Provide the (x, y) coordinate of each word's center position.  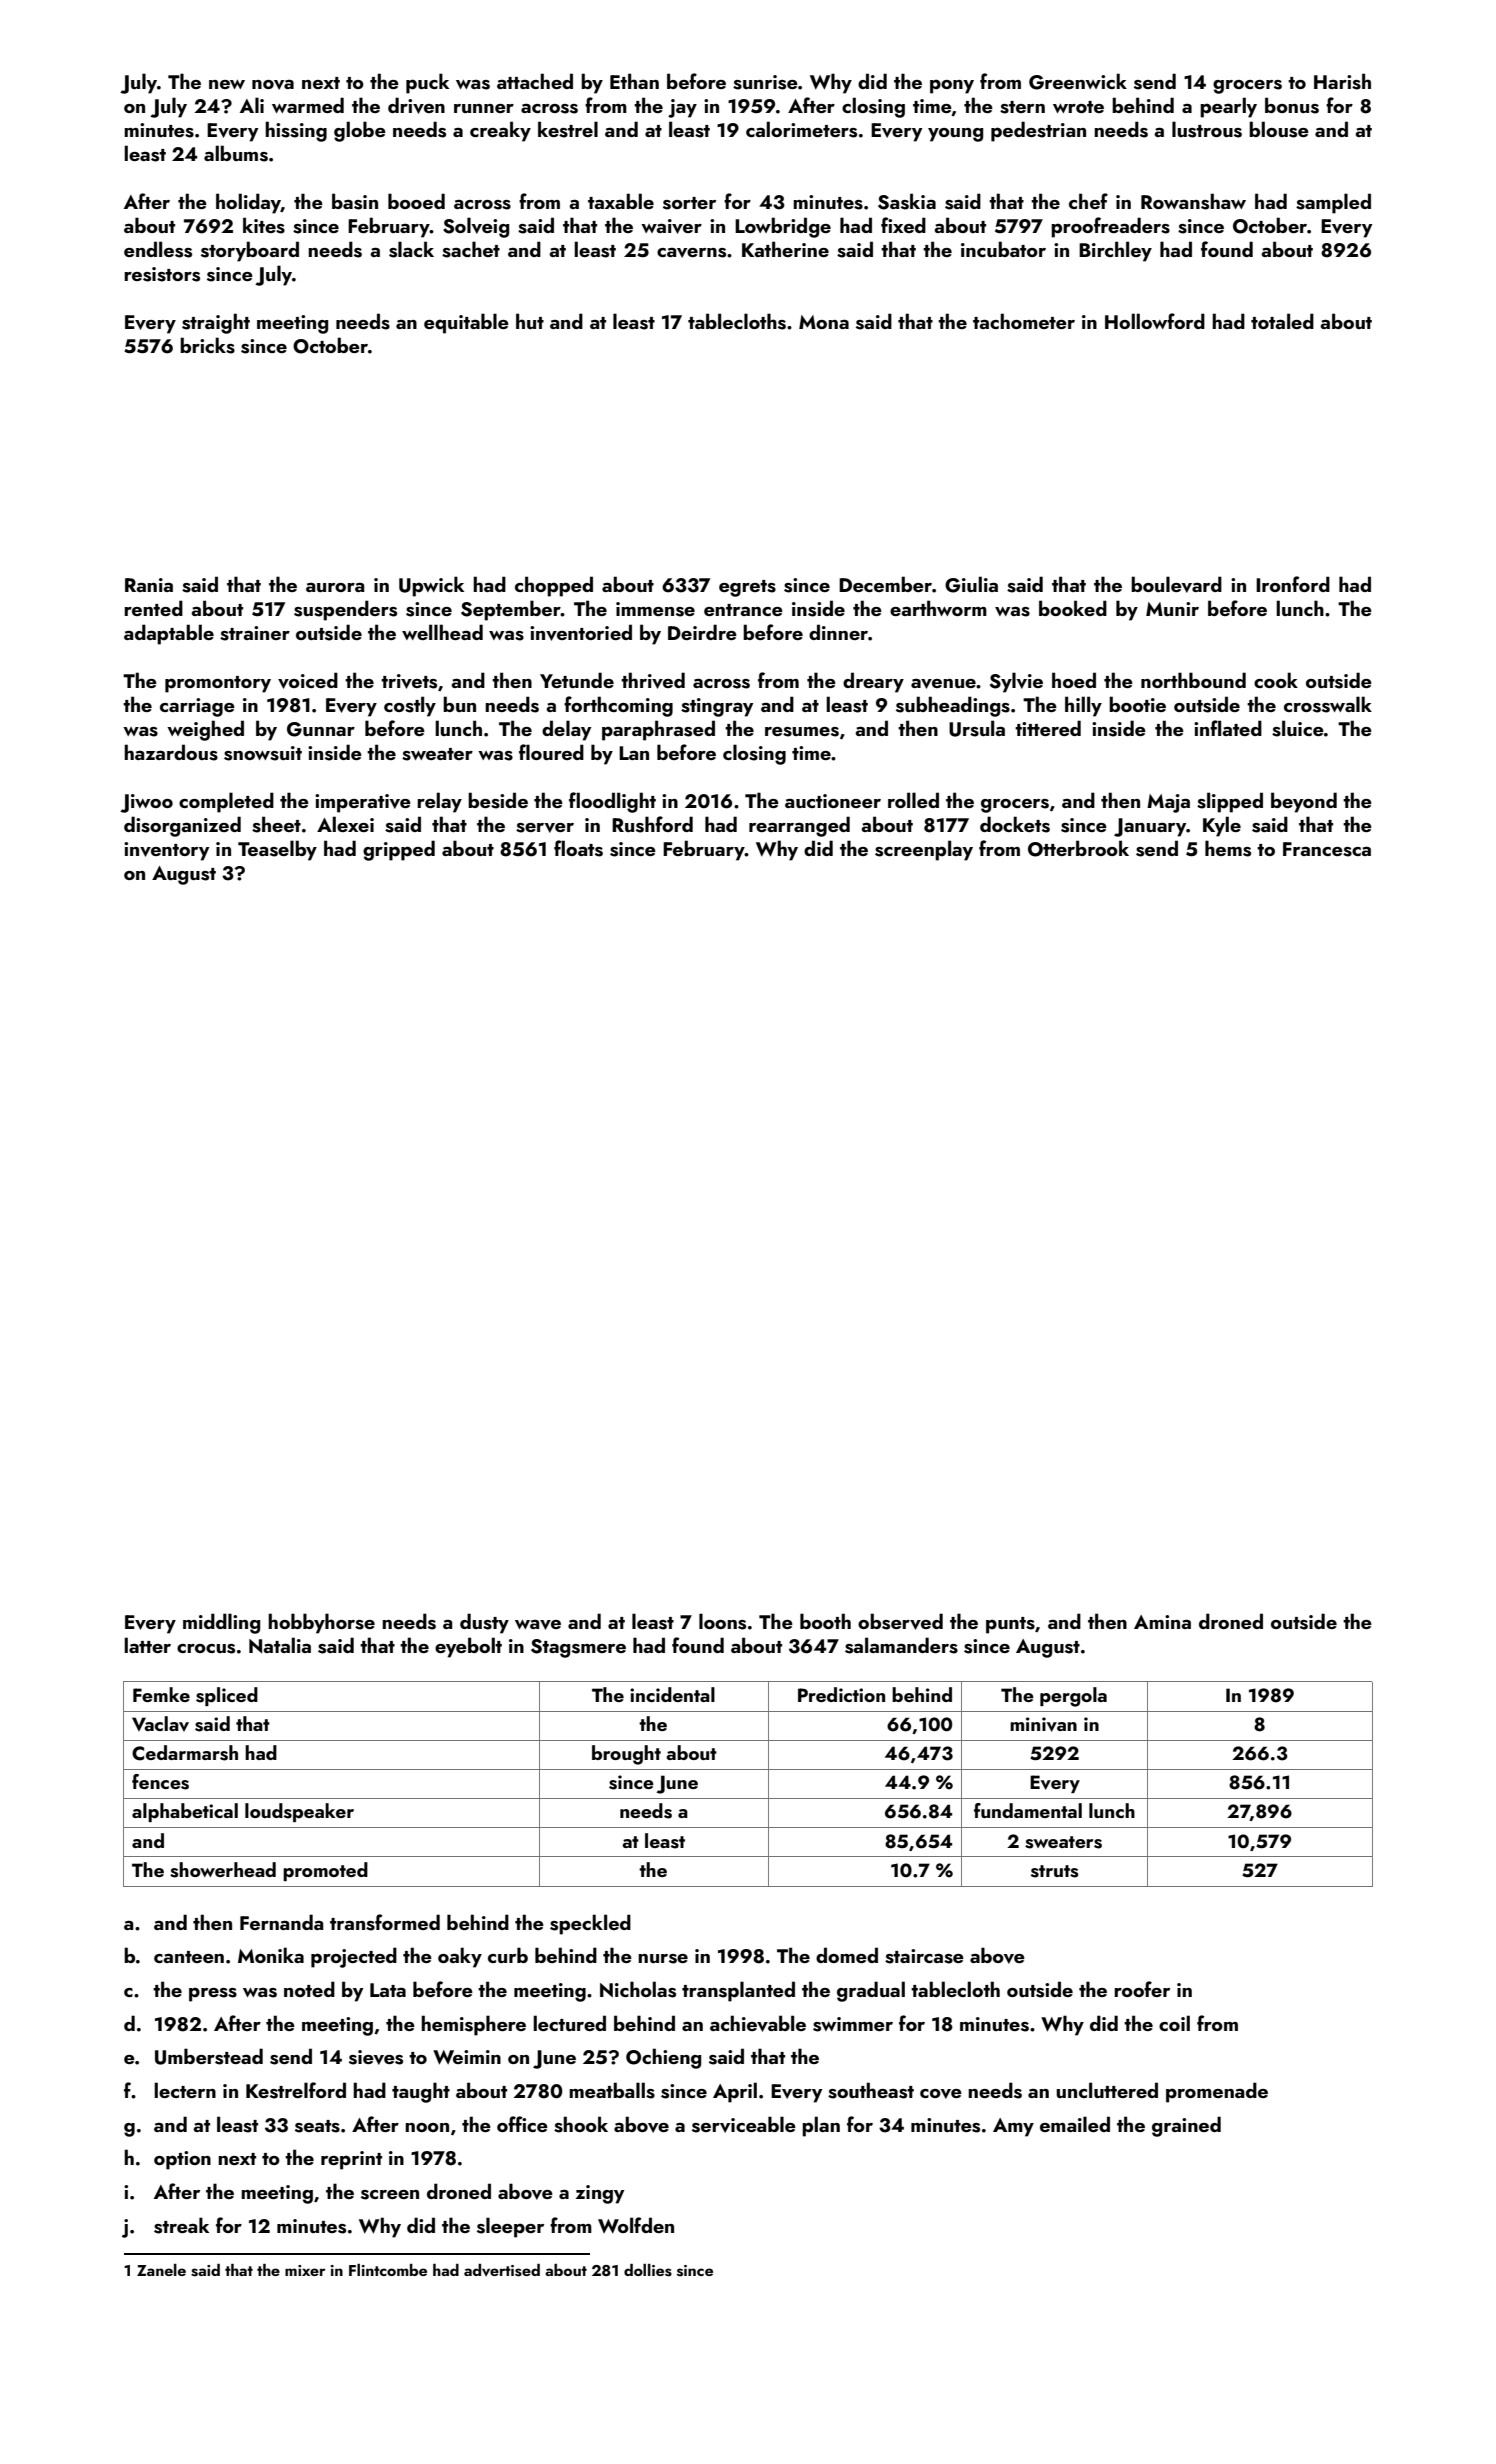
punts (1010, 1625)
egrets (747, 588)
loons (722, 1621)
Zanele (161, 2270)
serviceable (744, 2124)
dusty (484, 1623)
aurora (335, 587)
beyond (1304, 802)
